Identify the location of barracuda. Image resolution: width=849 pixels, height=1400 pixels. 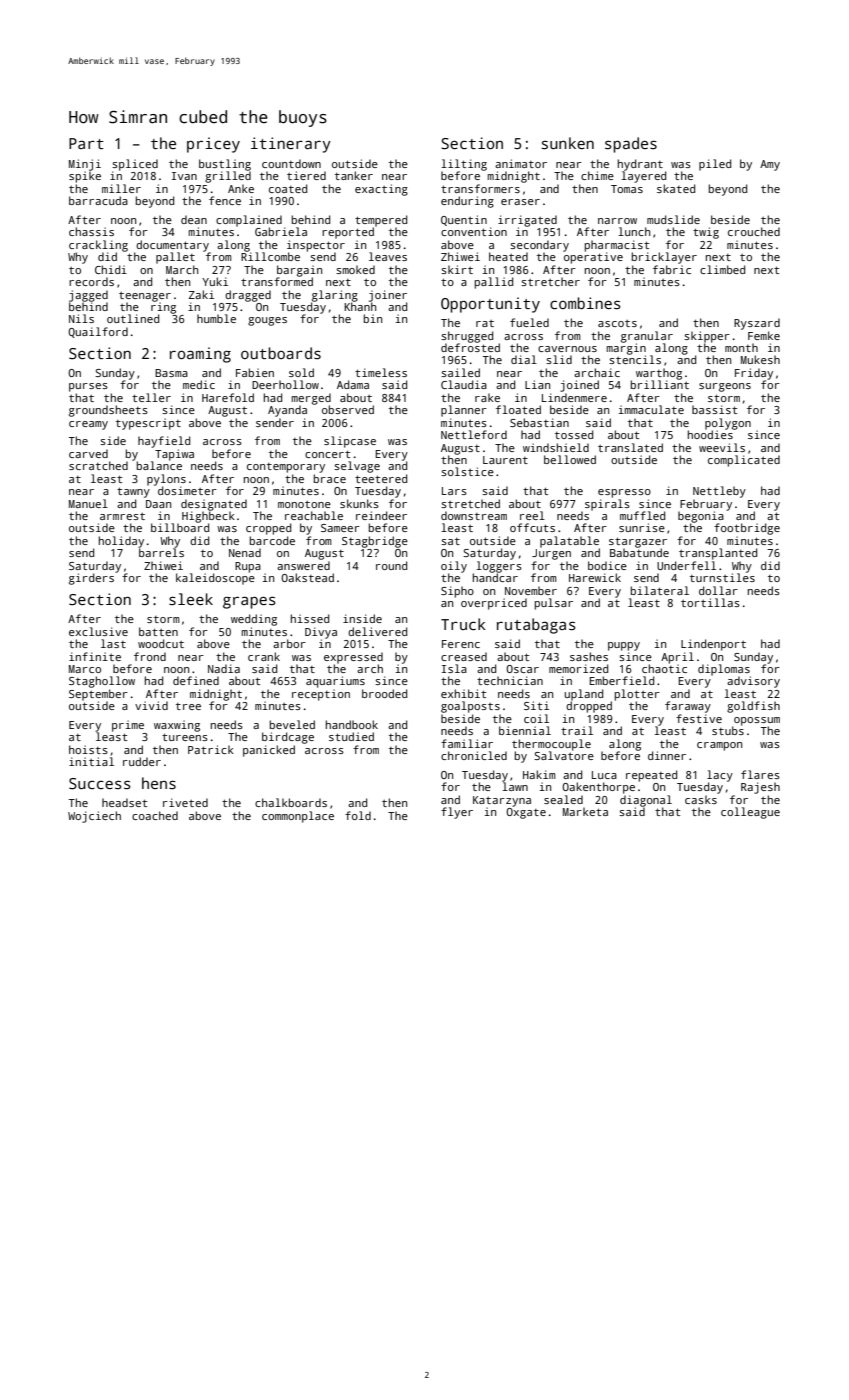
(98, 200).
